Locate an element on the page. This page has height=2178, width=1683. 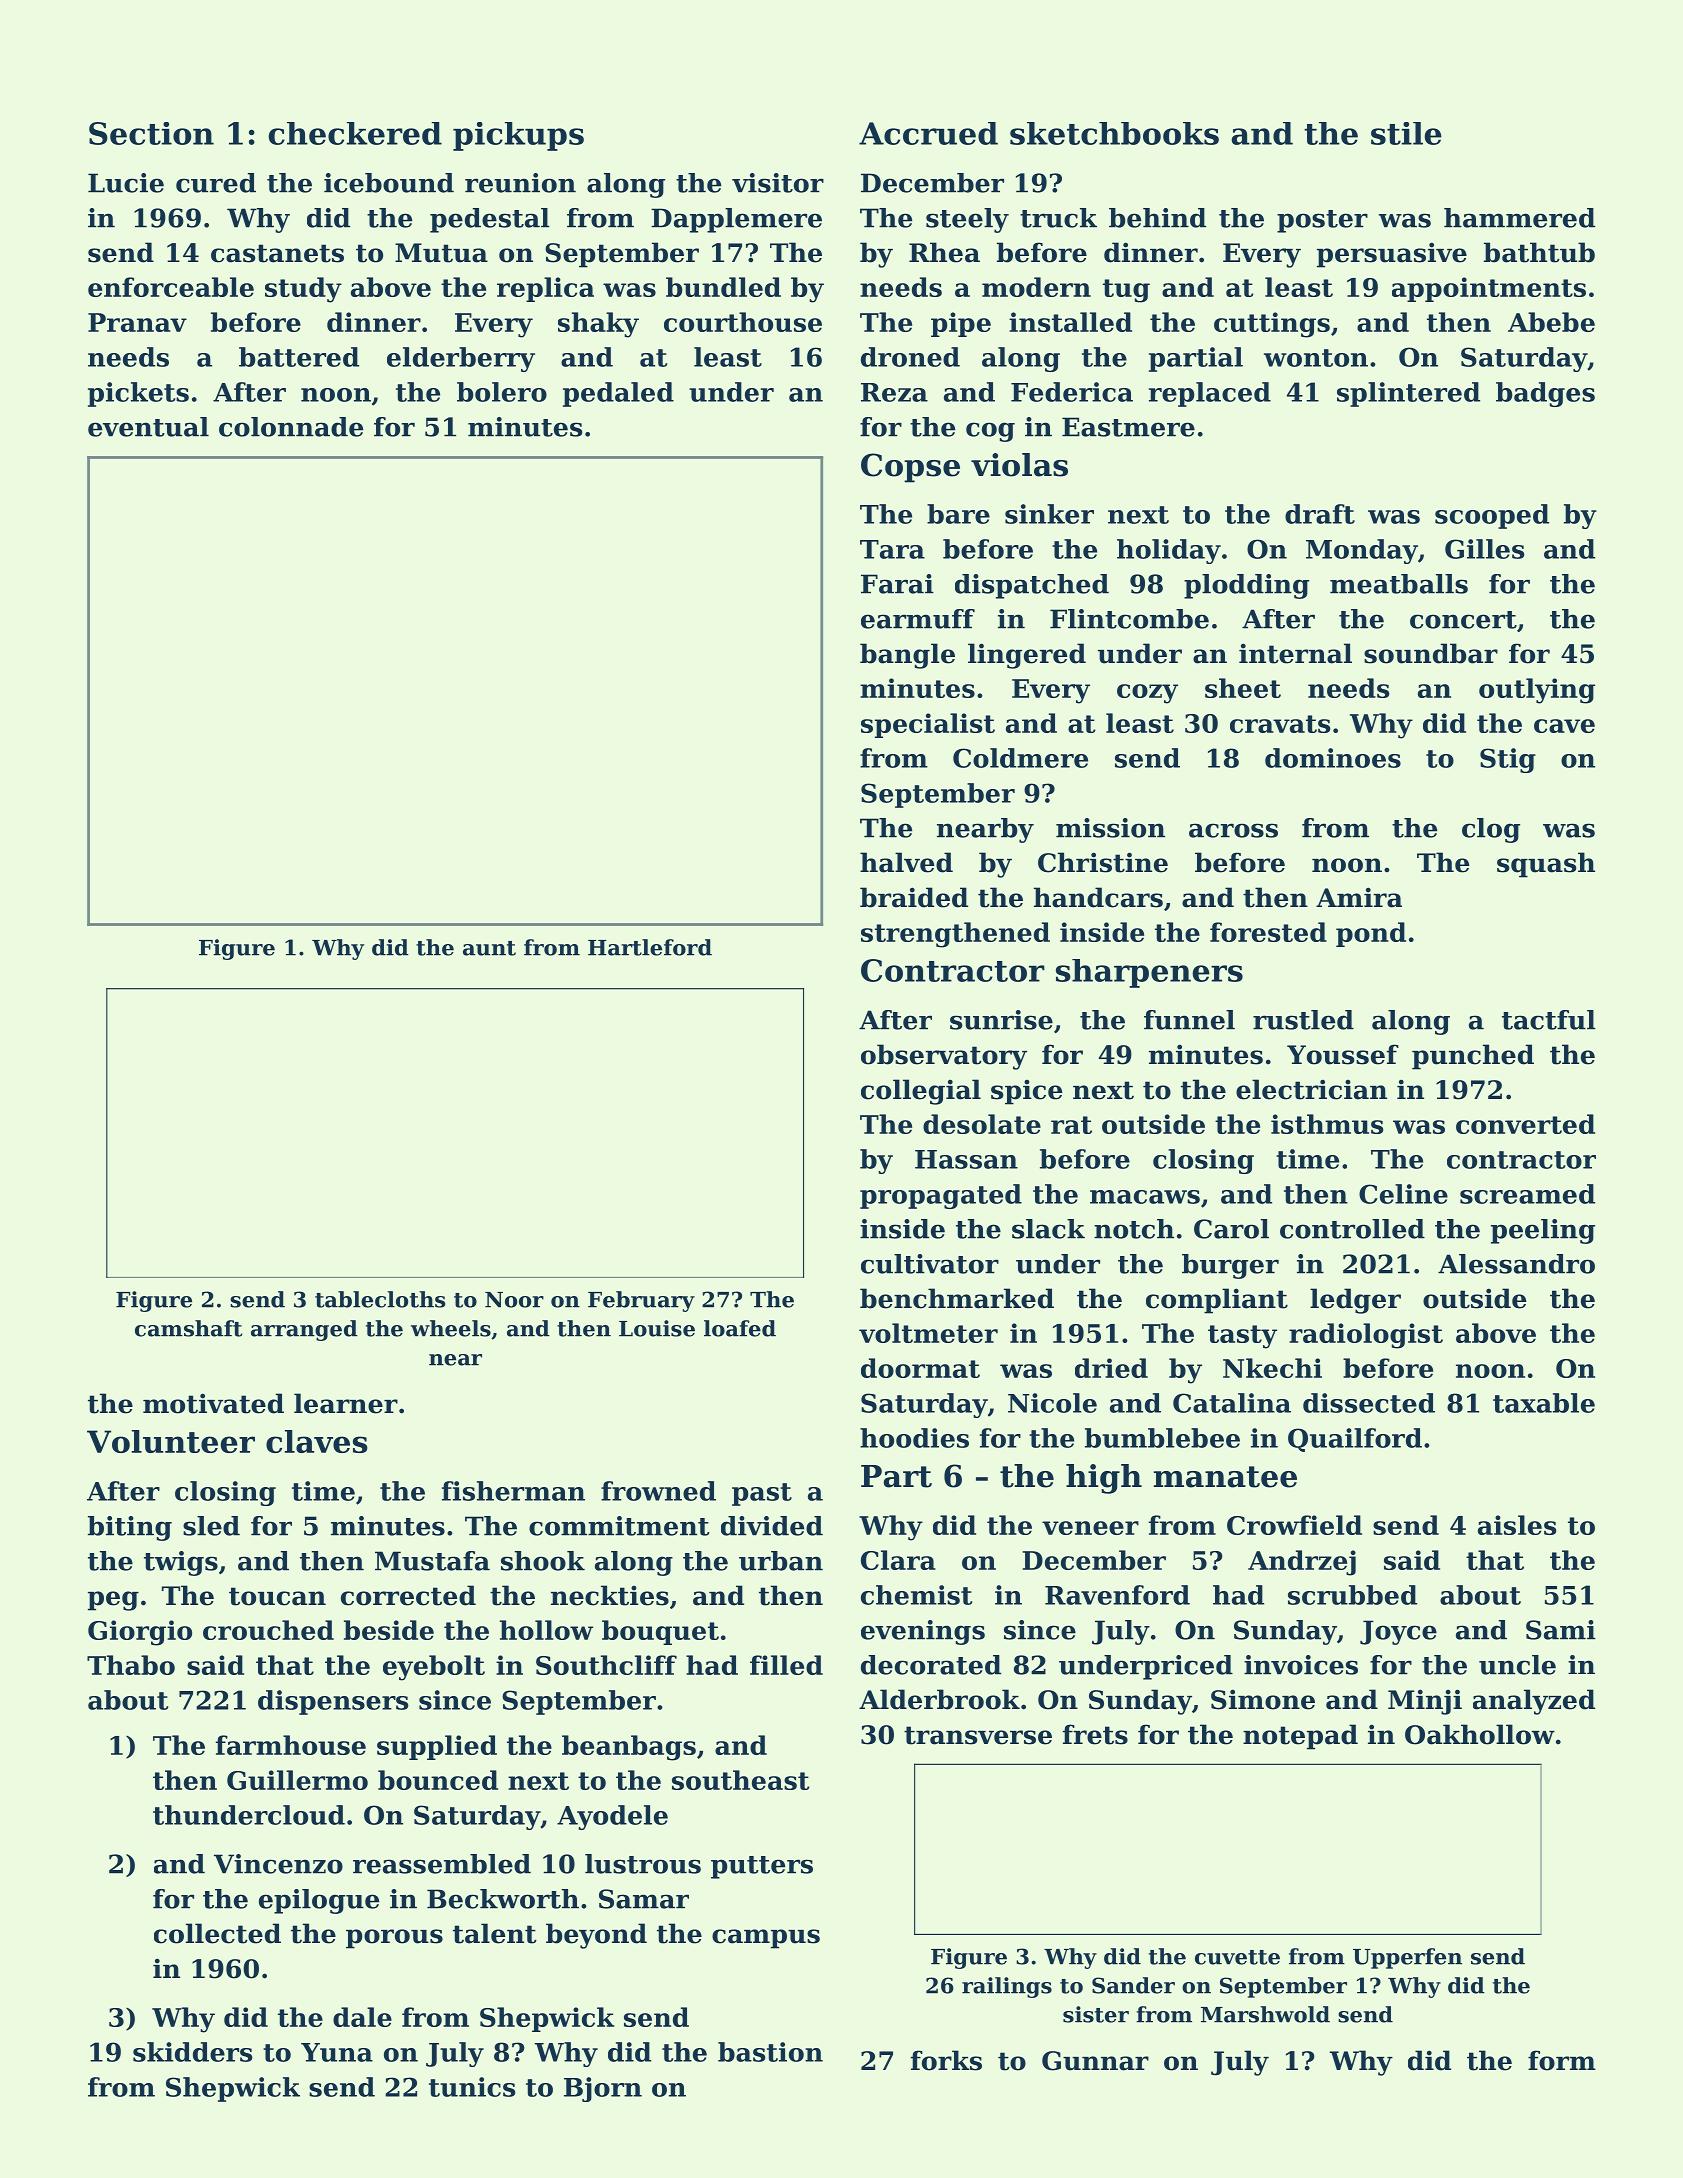
Volunteer is located at coordinates (171, 1441).
